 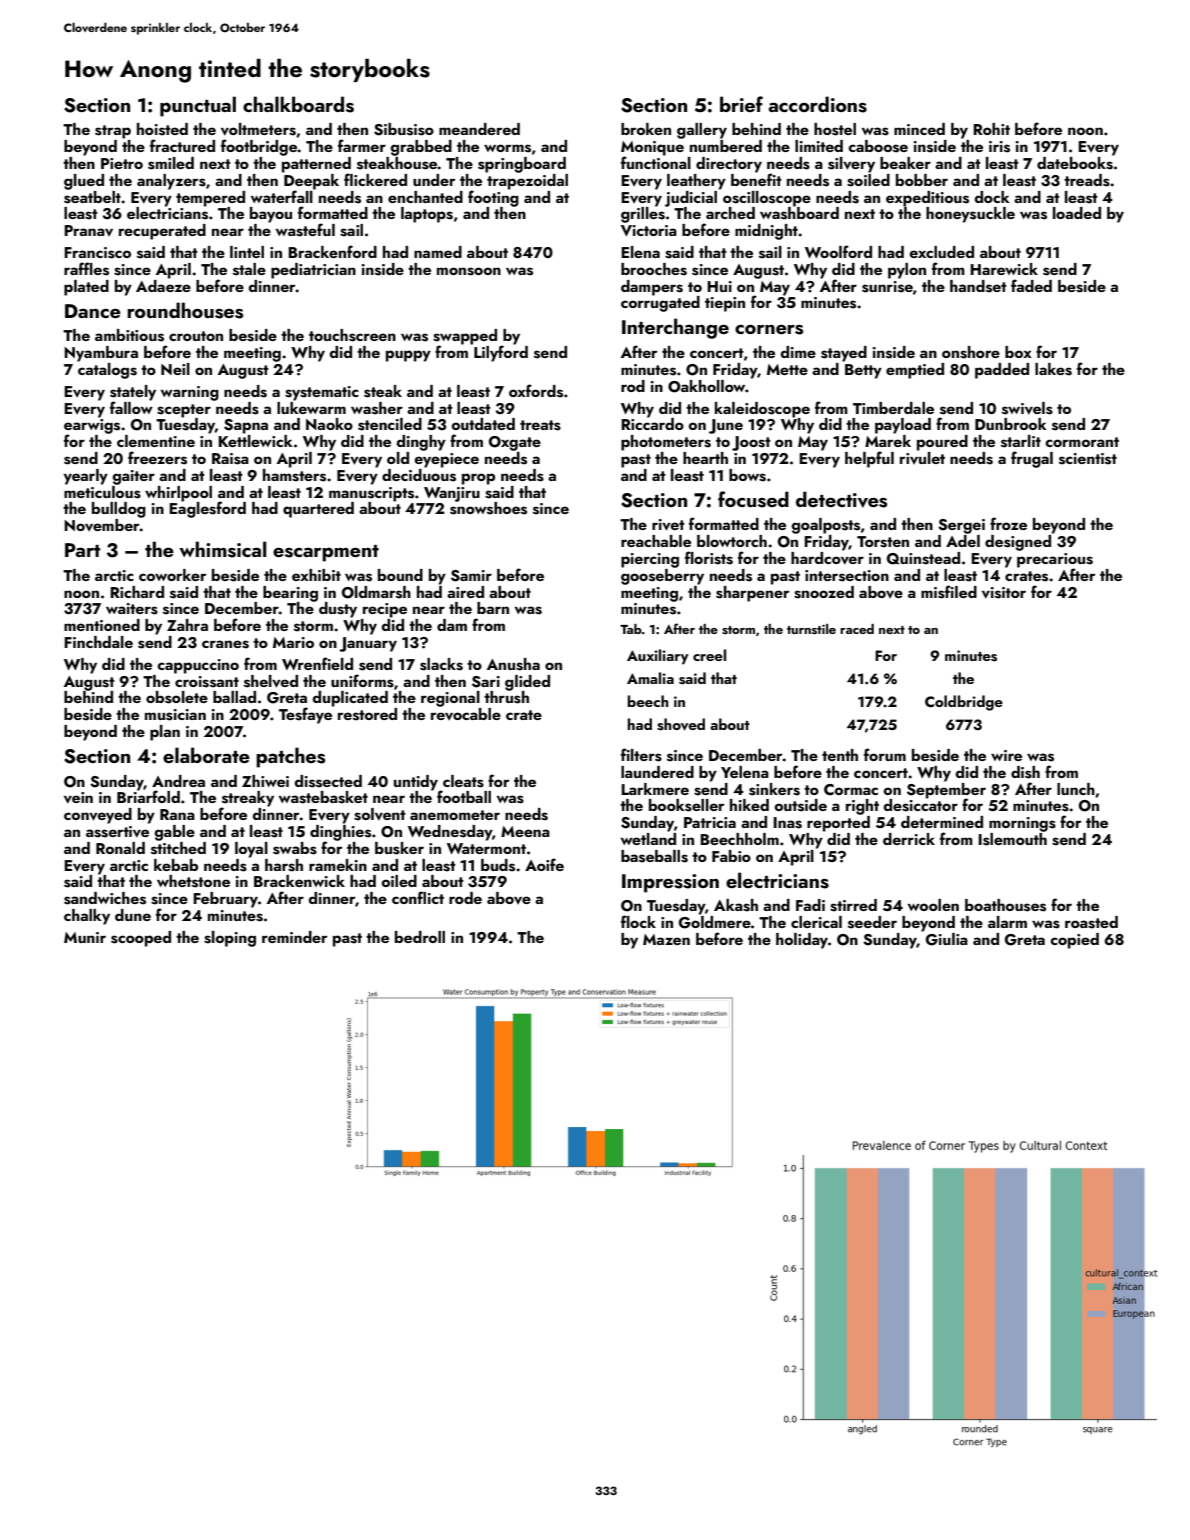 What do you see at coordinates (85, 477) in the screenshot?
I see `yearly` at bounding box center [85, 477].
